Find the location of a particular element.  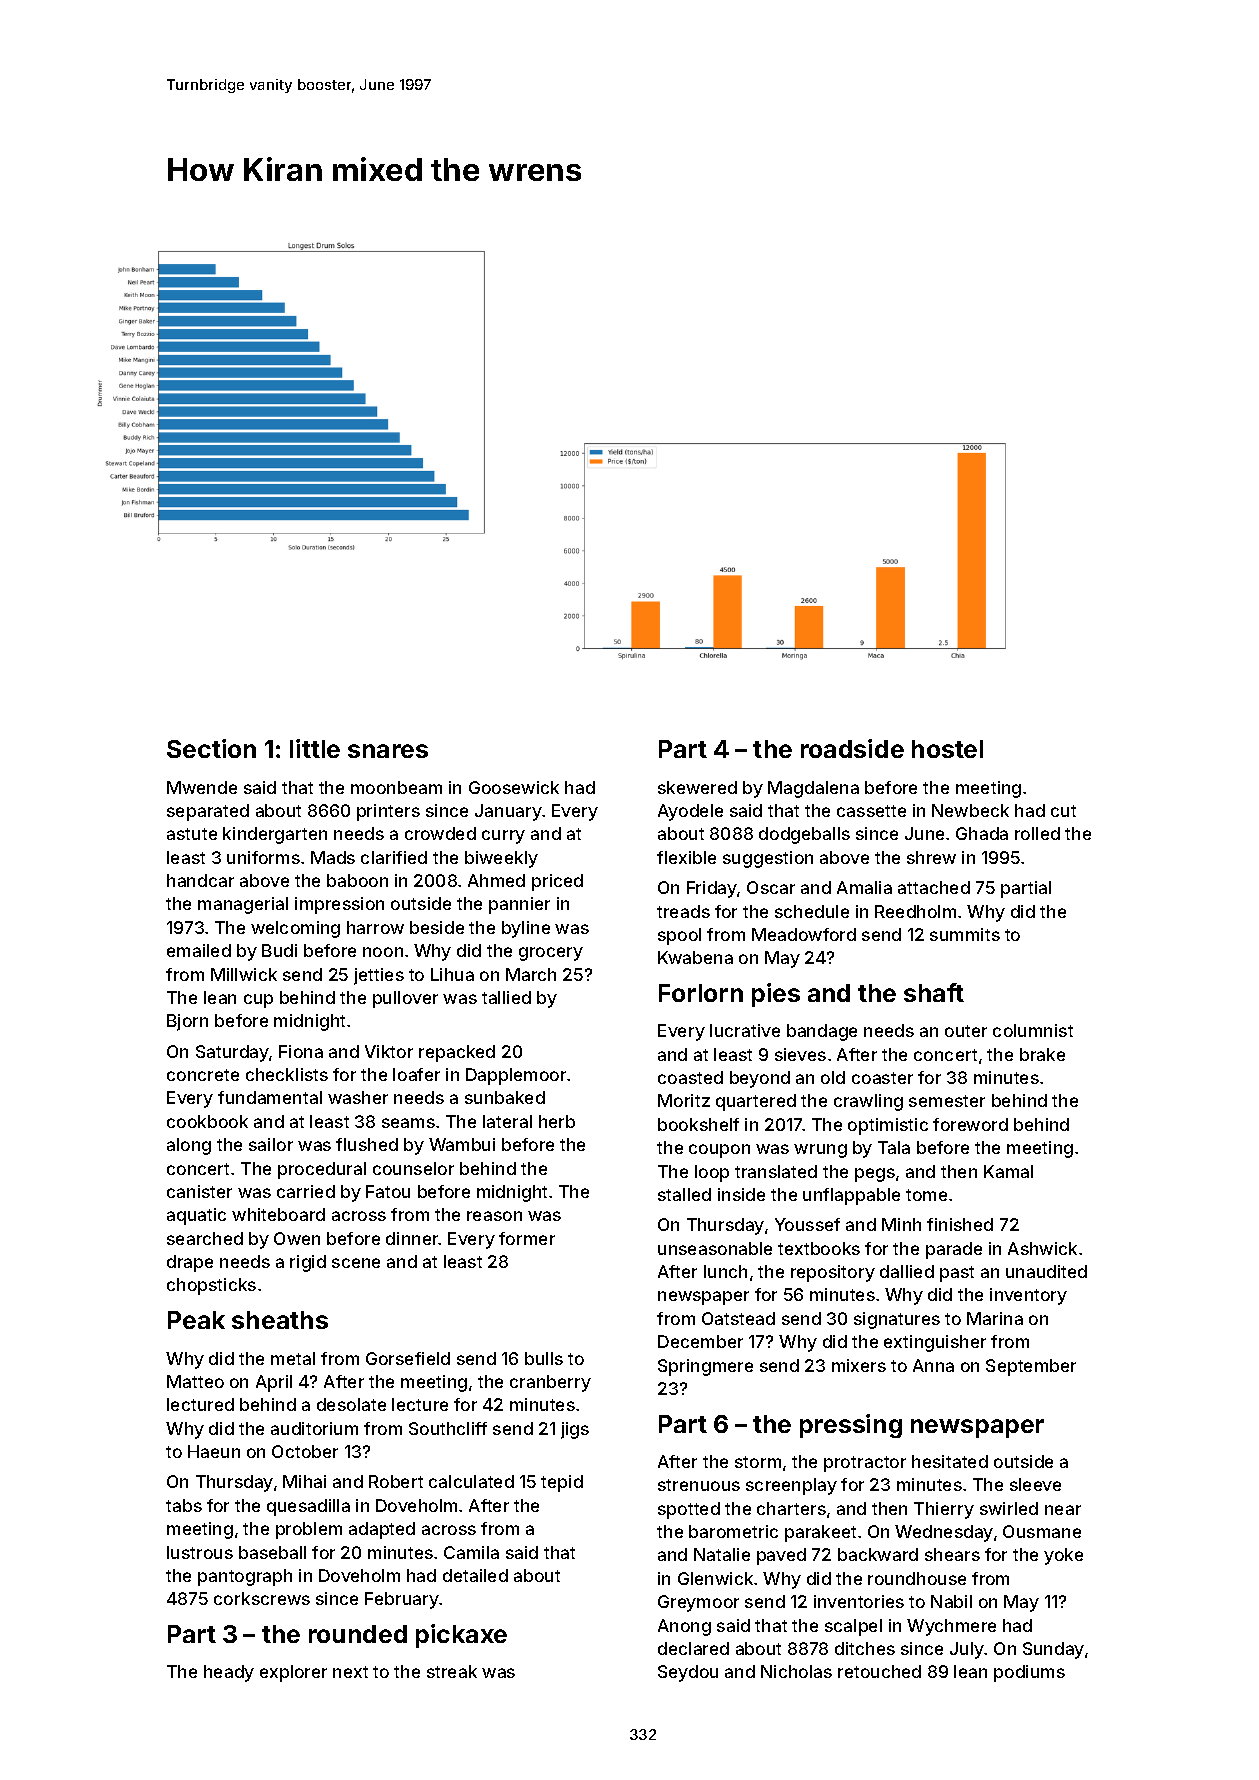

Gorsefield is located at coordinates (408, 1358).
